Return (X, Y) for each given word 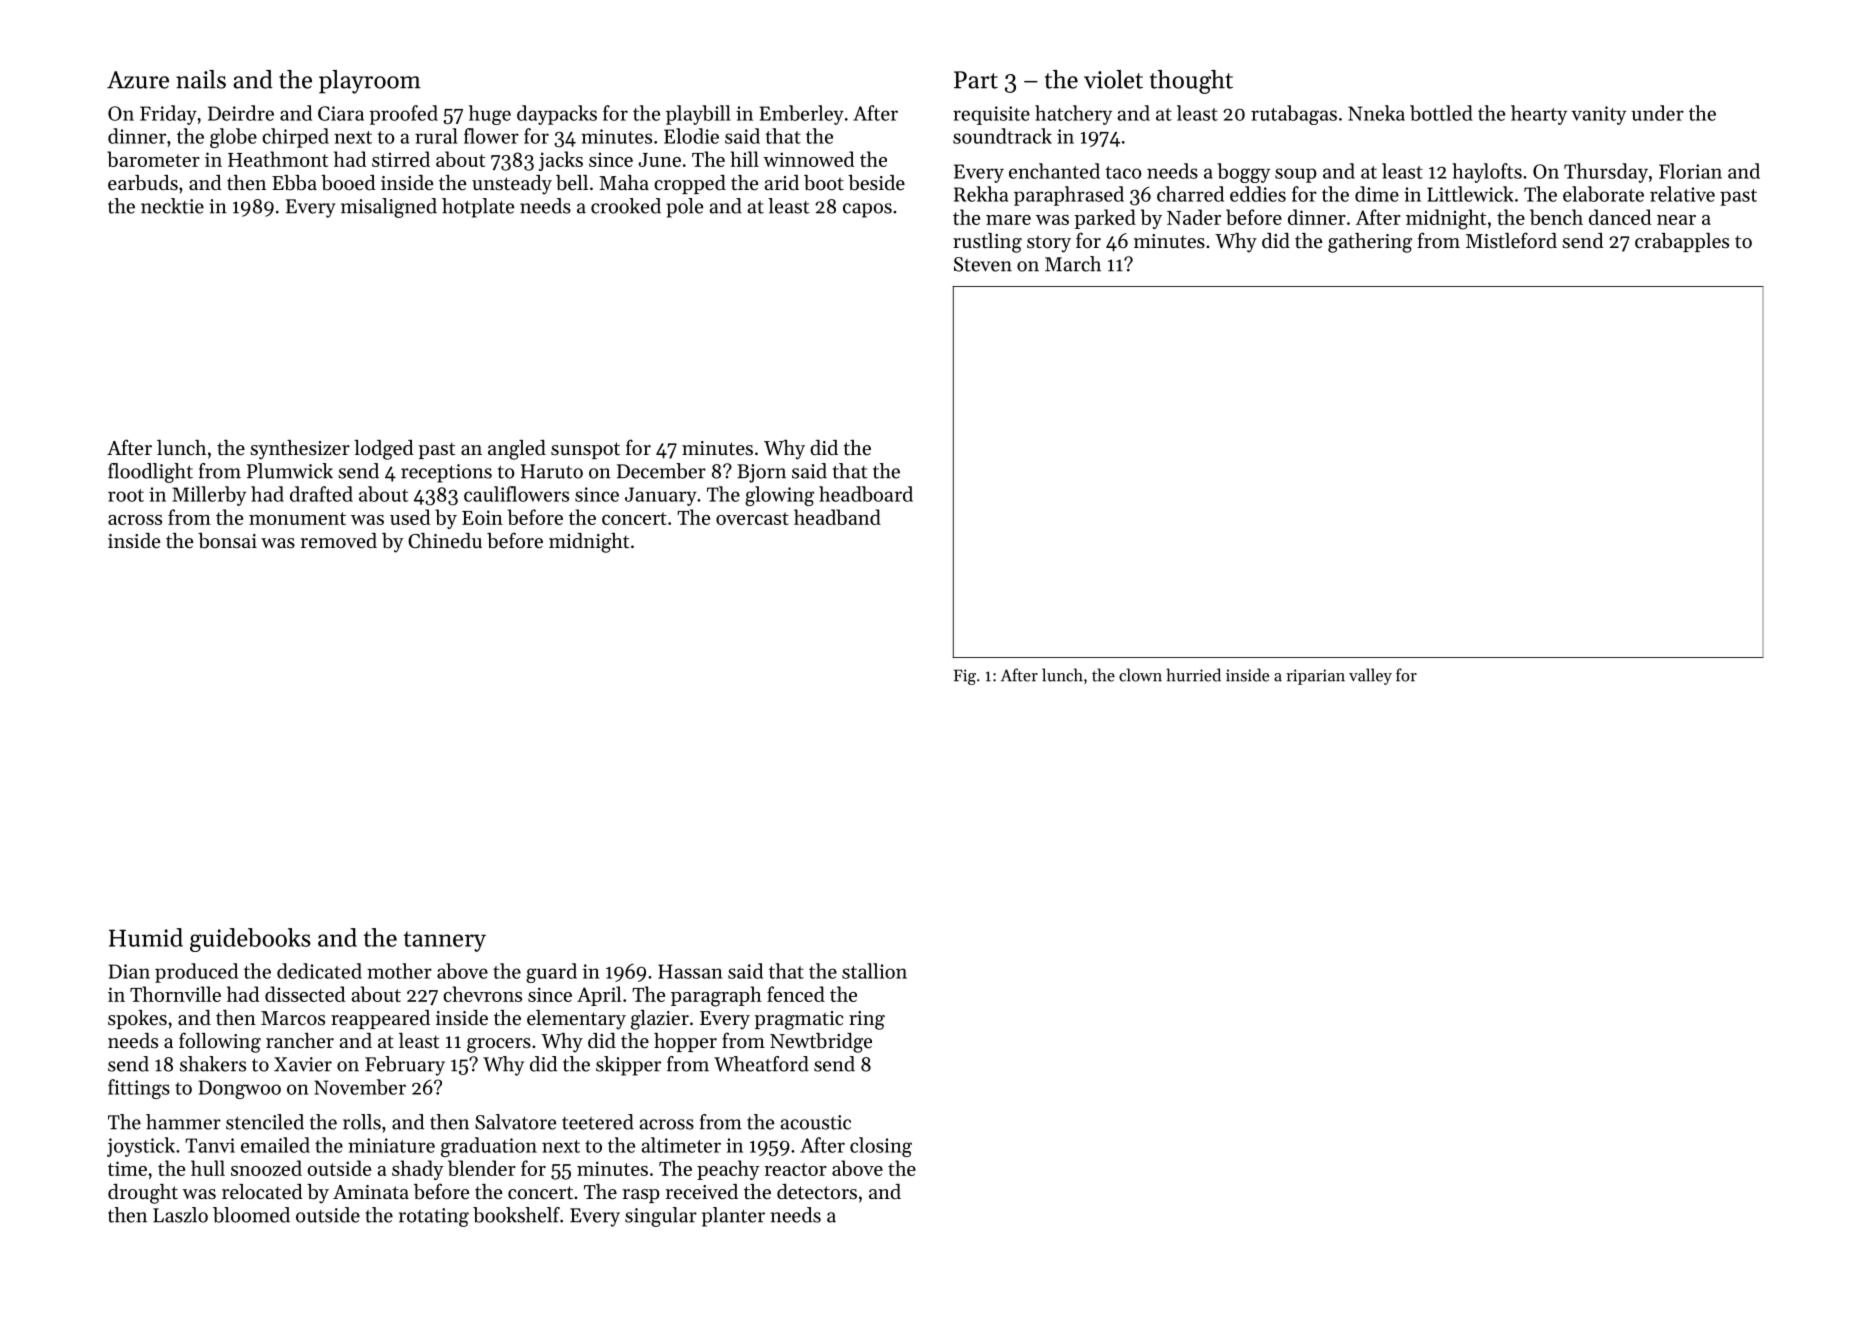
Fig (965, 677)
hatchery (1073, 115)
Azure (138, 80)
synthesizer (300, 450)
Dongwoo (239, 1089)
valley (1370, 676)
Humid (146, 937)
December (661, 471)
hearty (1539, 115)
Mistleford (1511, 240)
